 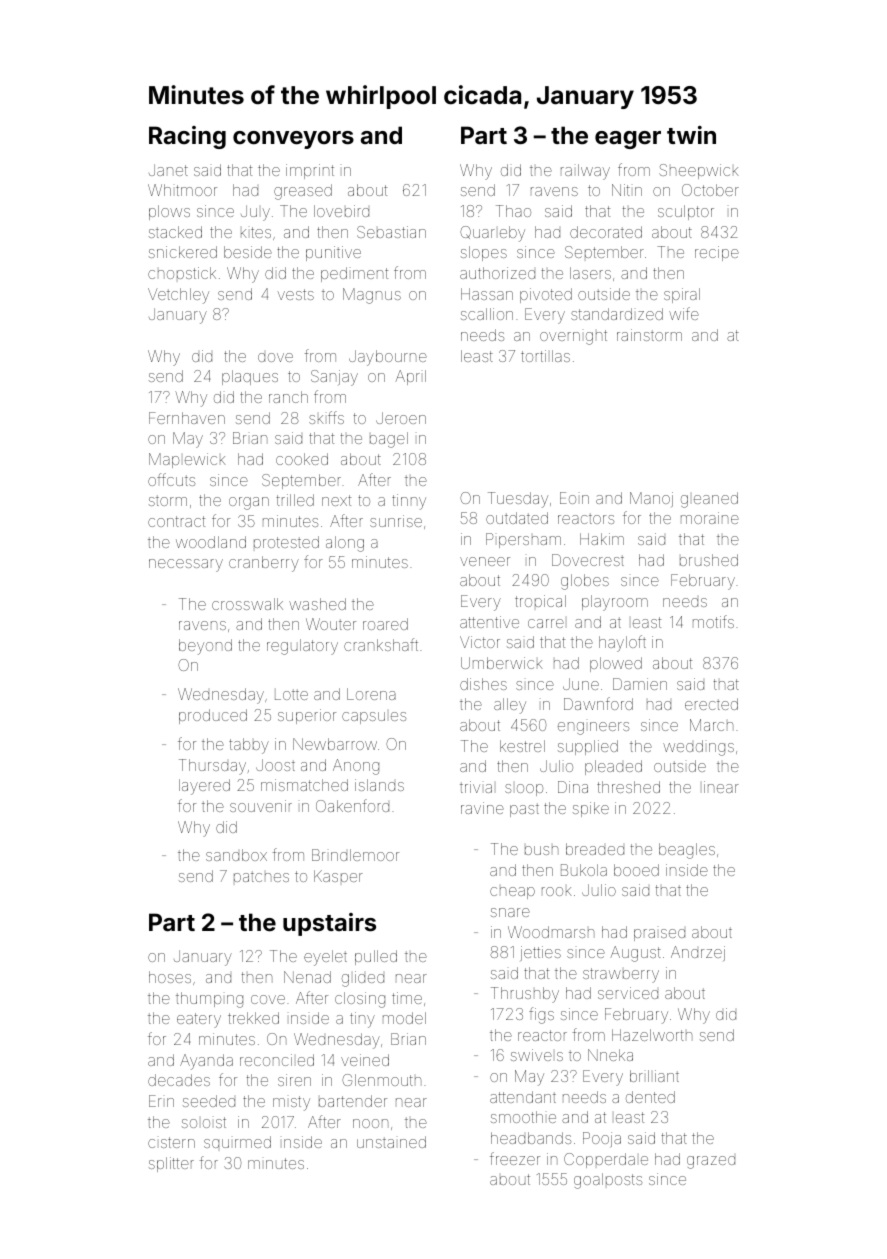 I want to click on Pipersham, so click(x=523, y=540).
